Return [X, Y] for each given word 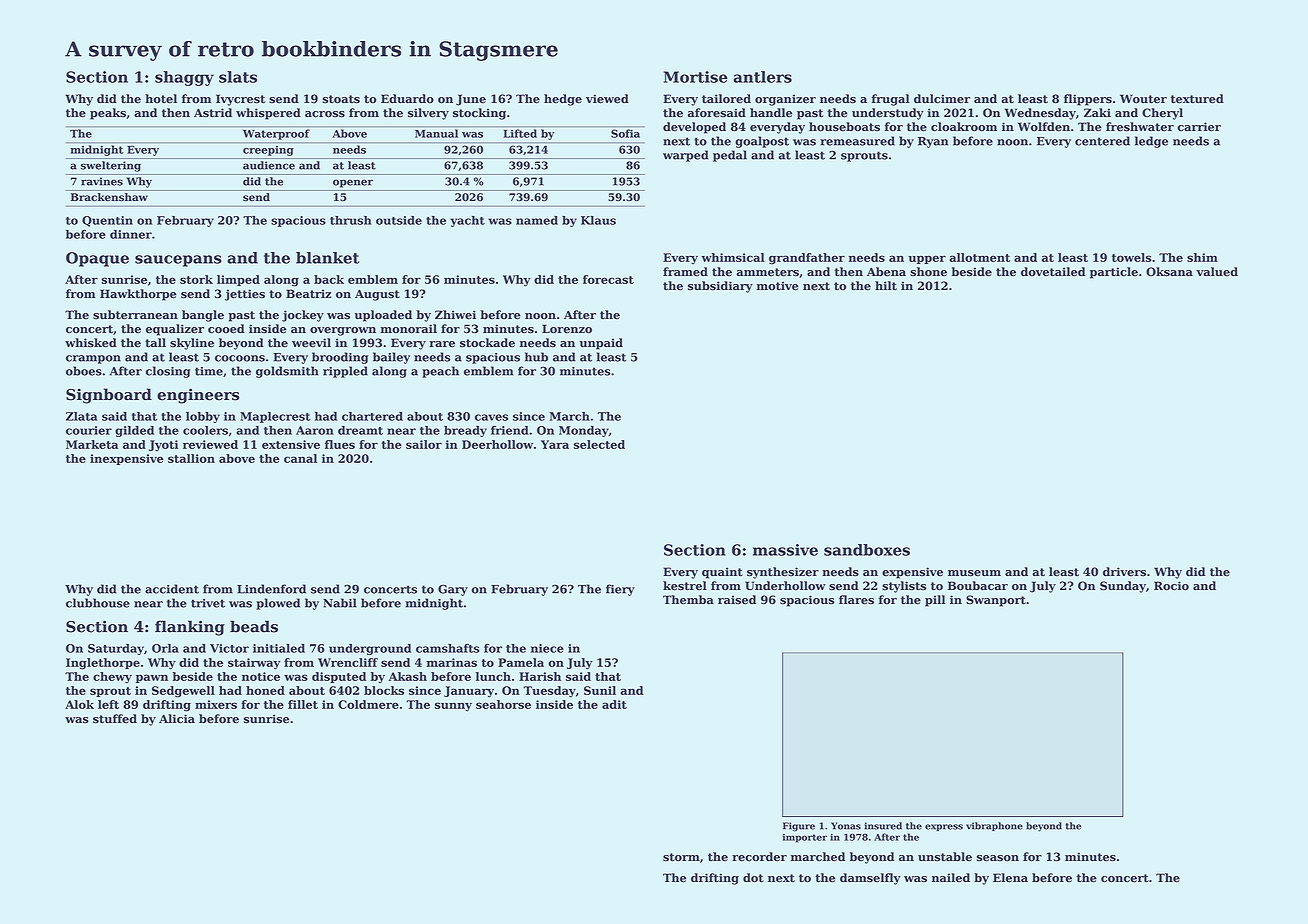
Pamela [521, 662]
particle [1114, 273]
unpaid [601, 344]
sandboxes [867, 550]
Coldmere [368, 704]
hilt [886, 285]
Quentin [107, 221]
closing [168, 372]
